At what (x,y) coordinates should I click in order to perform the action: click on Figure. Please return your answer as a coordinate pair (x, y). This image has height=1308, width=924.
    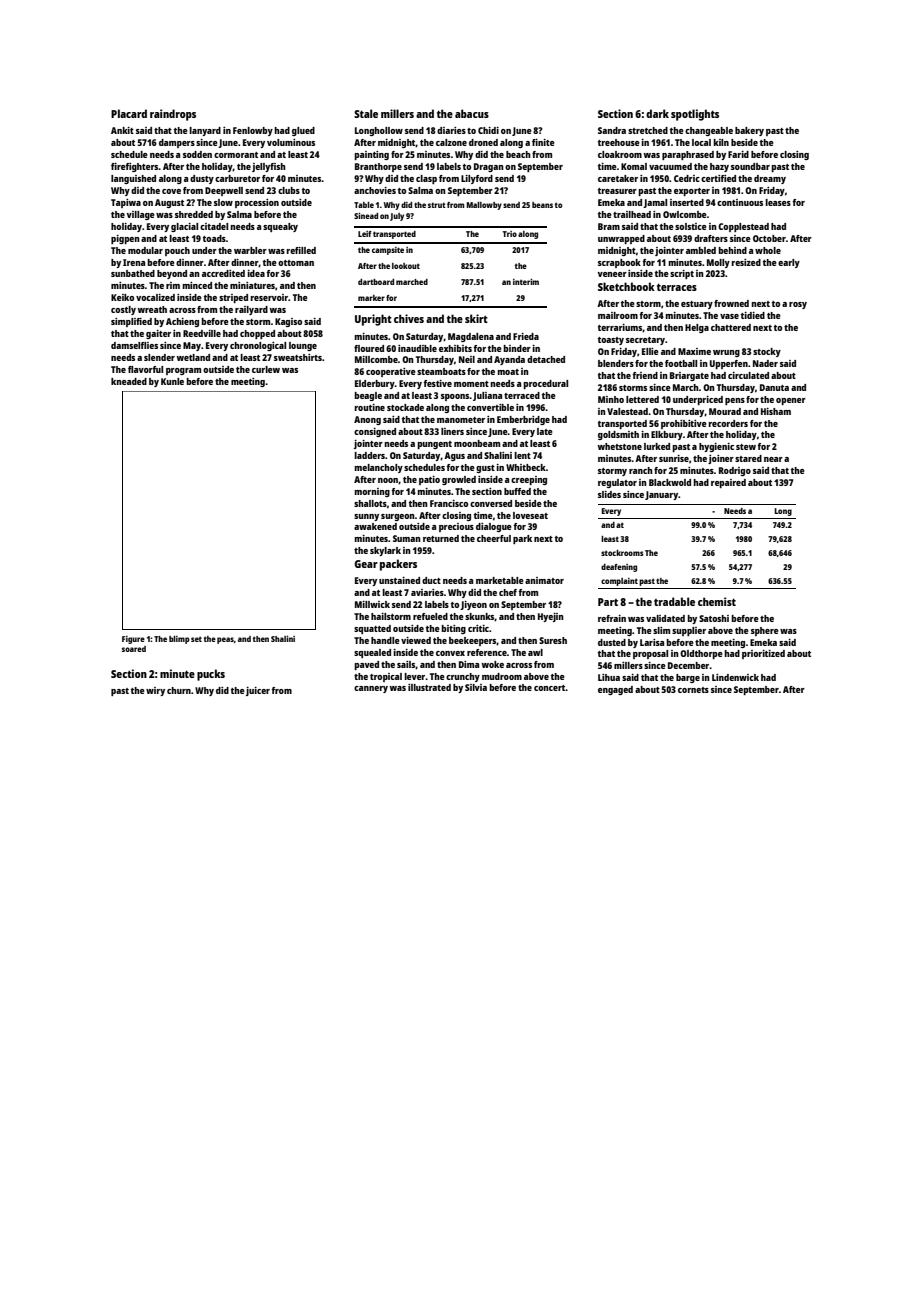
    Looking at the image, I should click on (133, 640).
